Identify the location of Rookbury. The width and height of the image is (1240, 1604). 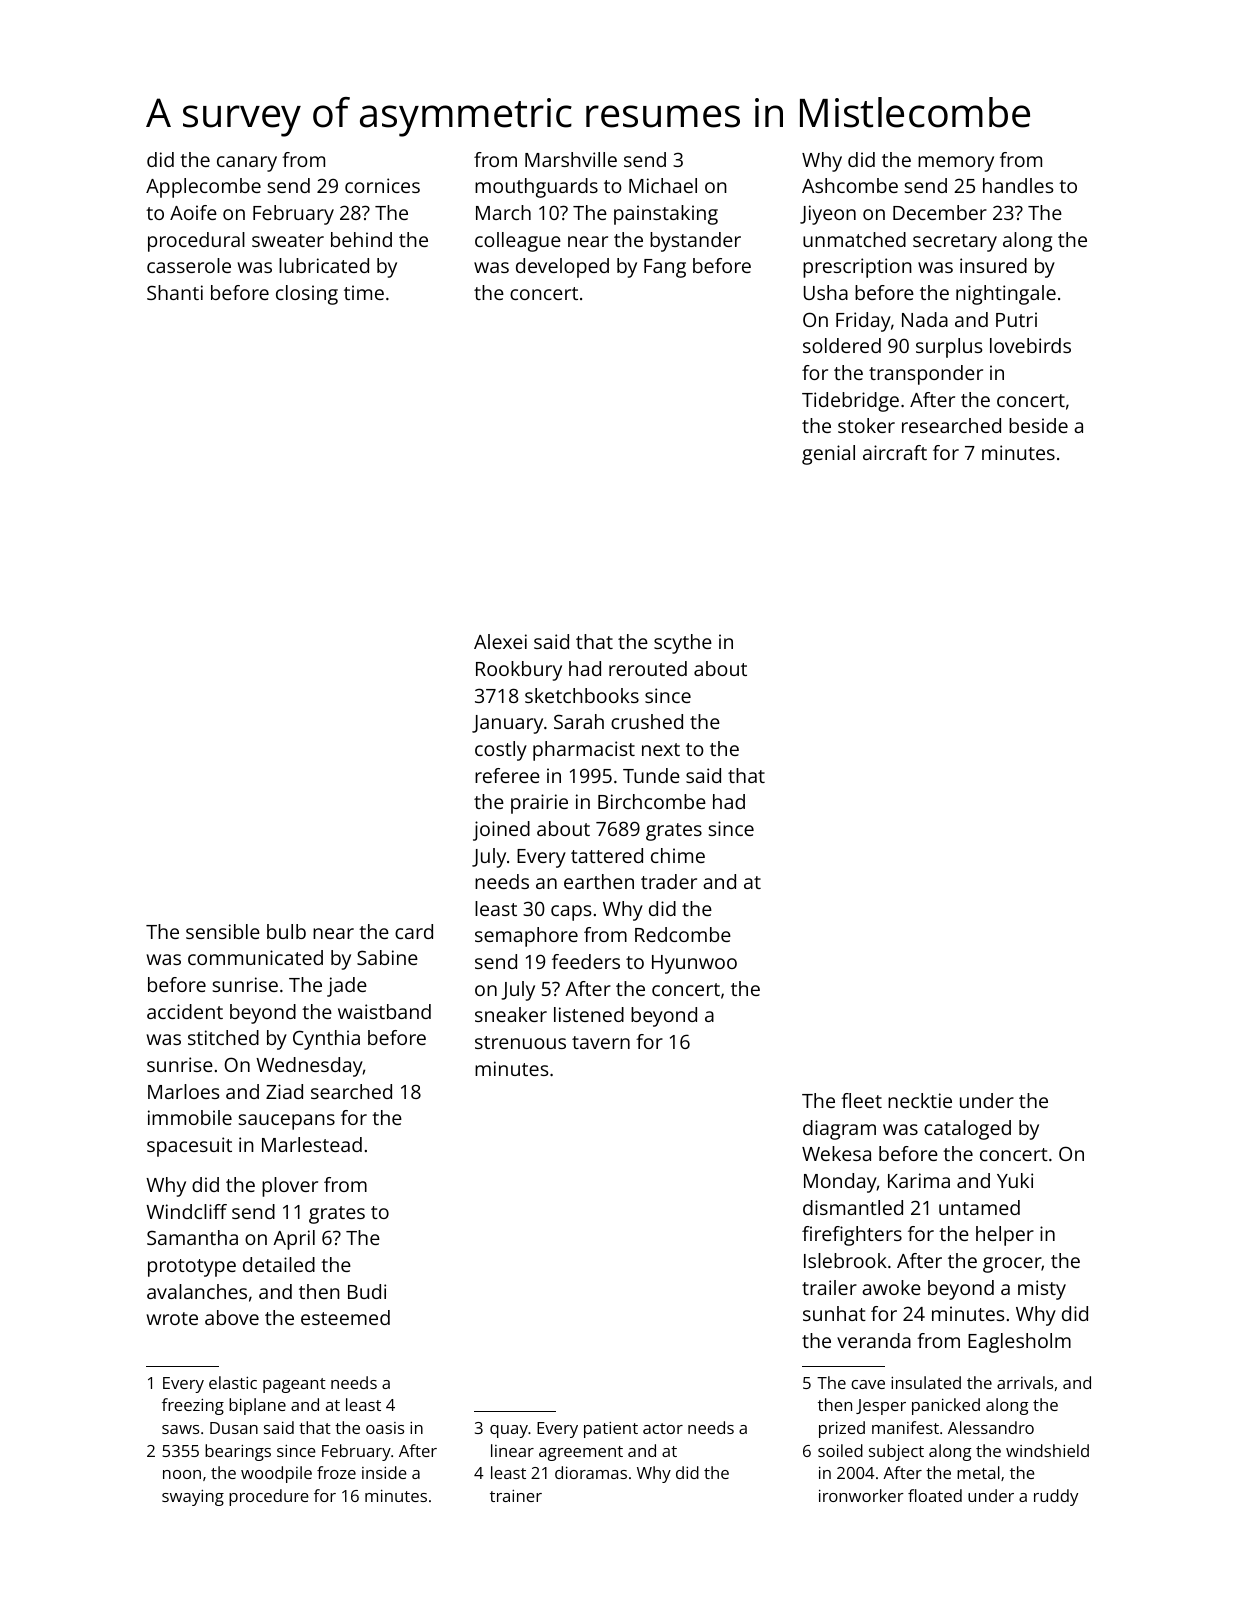
(519, 671).
